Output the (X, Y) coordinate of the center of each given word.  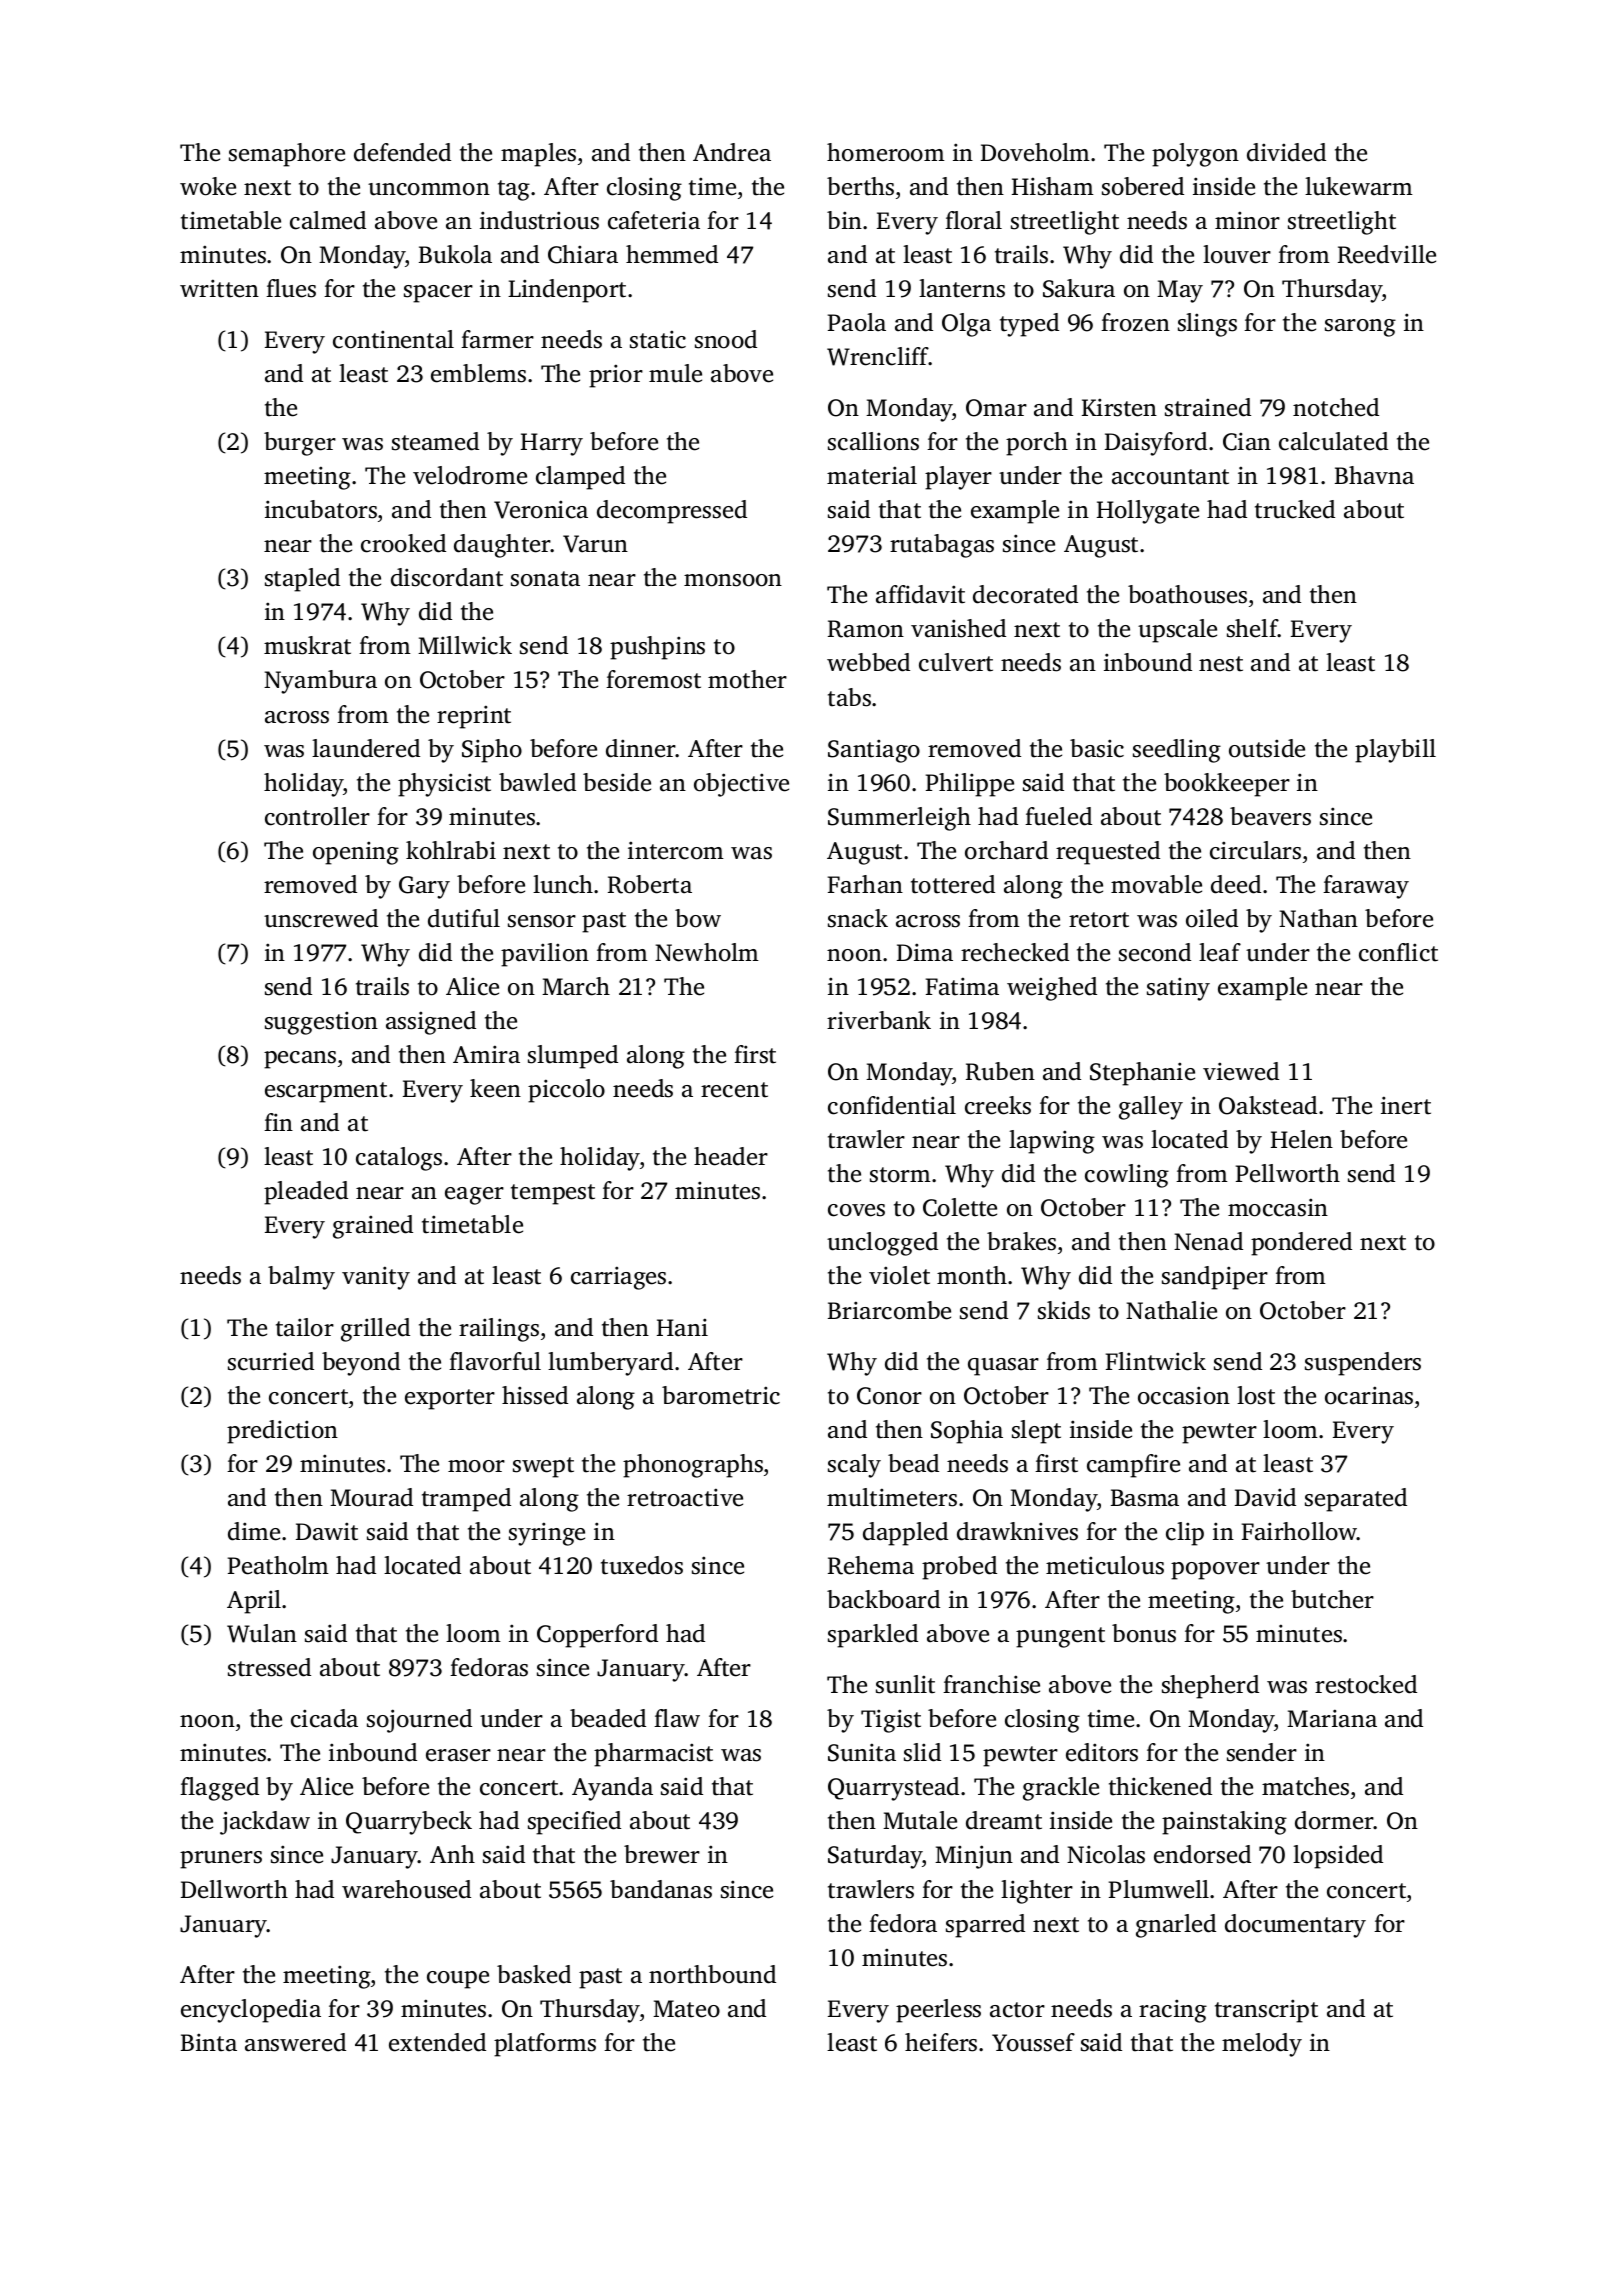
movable (1156, 884)
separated (1356, 1500)
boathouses (1187, 594)
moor (476, 1466)
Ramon (866, 629)
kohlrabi (451, 850)
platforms (545, 2045)
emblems (478, 373)
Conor (889, 1396)
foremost (653, 679)
